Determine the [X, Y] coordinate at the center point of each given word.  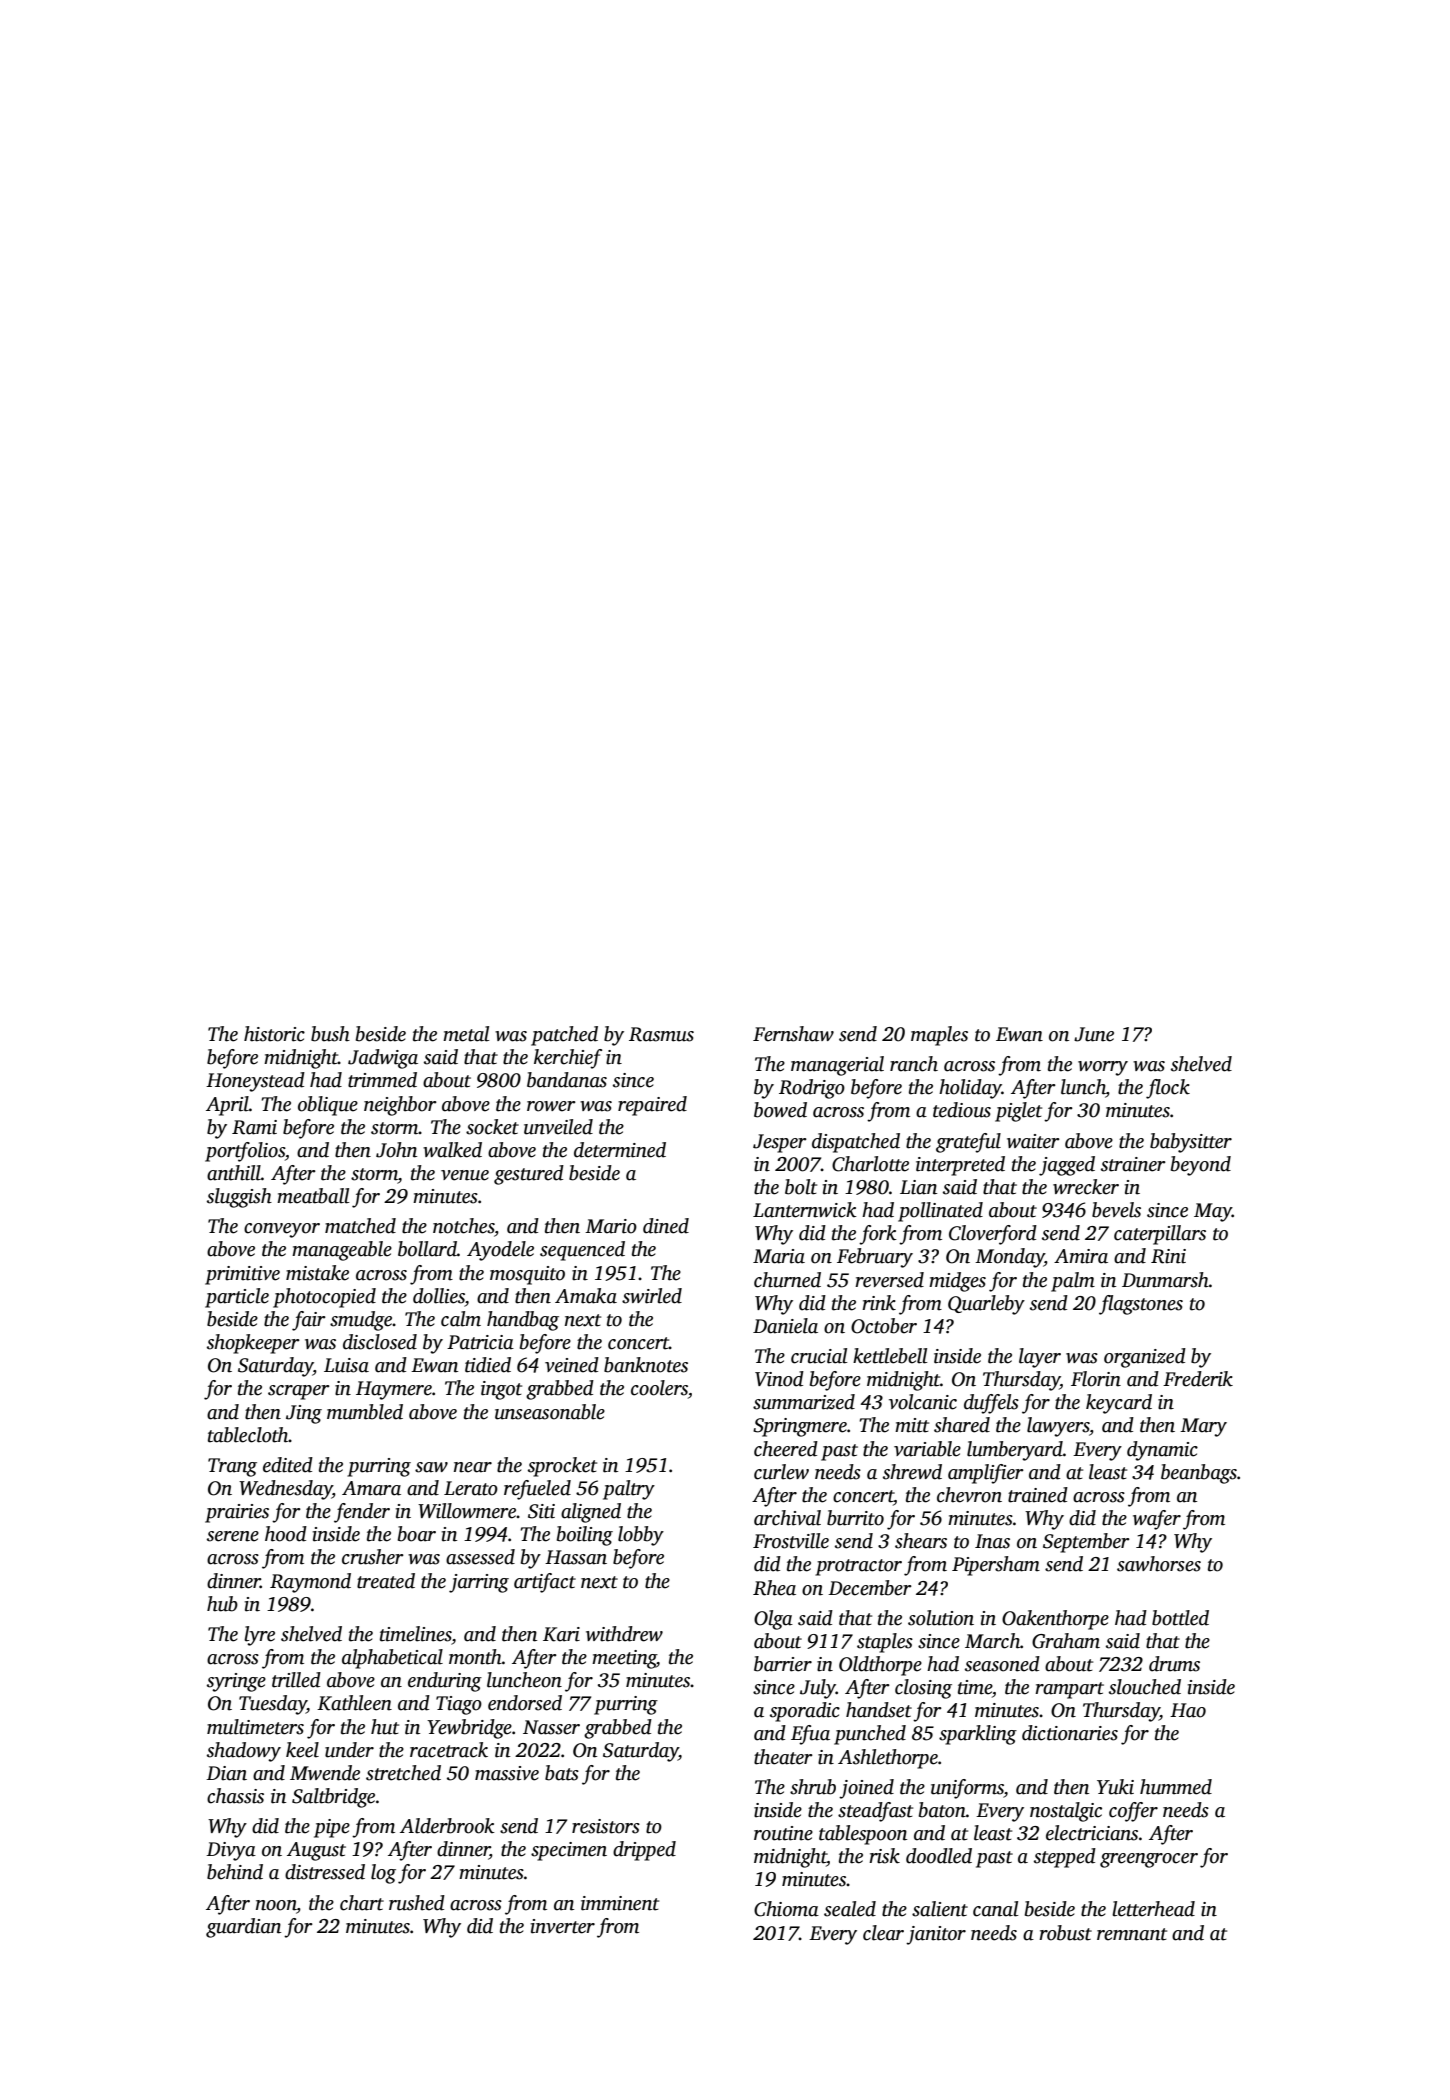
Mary [1203, 1427]
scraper [299, 1392]
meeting [624, 1659]
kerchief [568, 1059]
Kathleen [354, 1703]
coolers [659, 1388]
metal [466, 1034]
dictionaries [1070, 1733]
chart [362, 1903]
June [1094, 1034]
